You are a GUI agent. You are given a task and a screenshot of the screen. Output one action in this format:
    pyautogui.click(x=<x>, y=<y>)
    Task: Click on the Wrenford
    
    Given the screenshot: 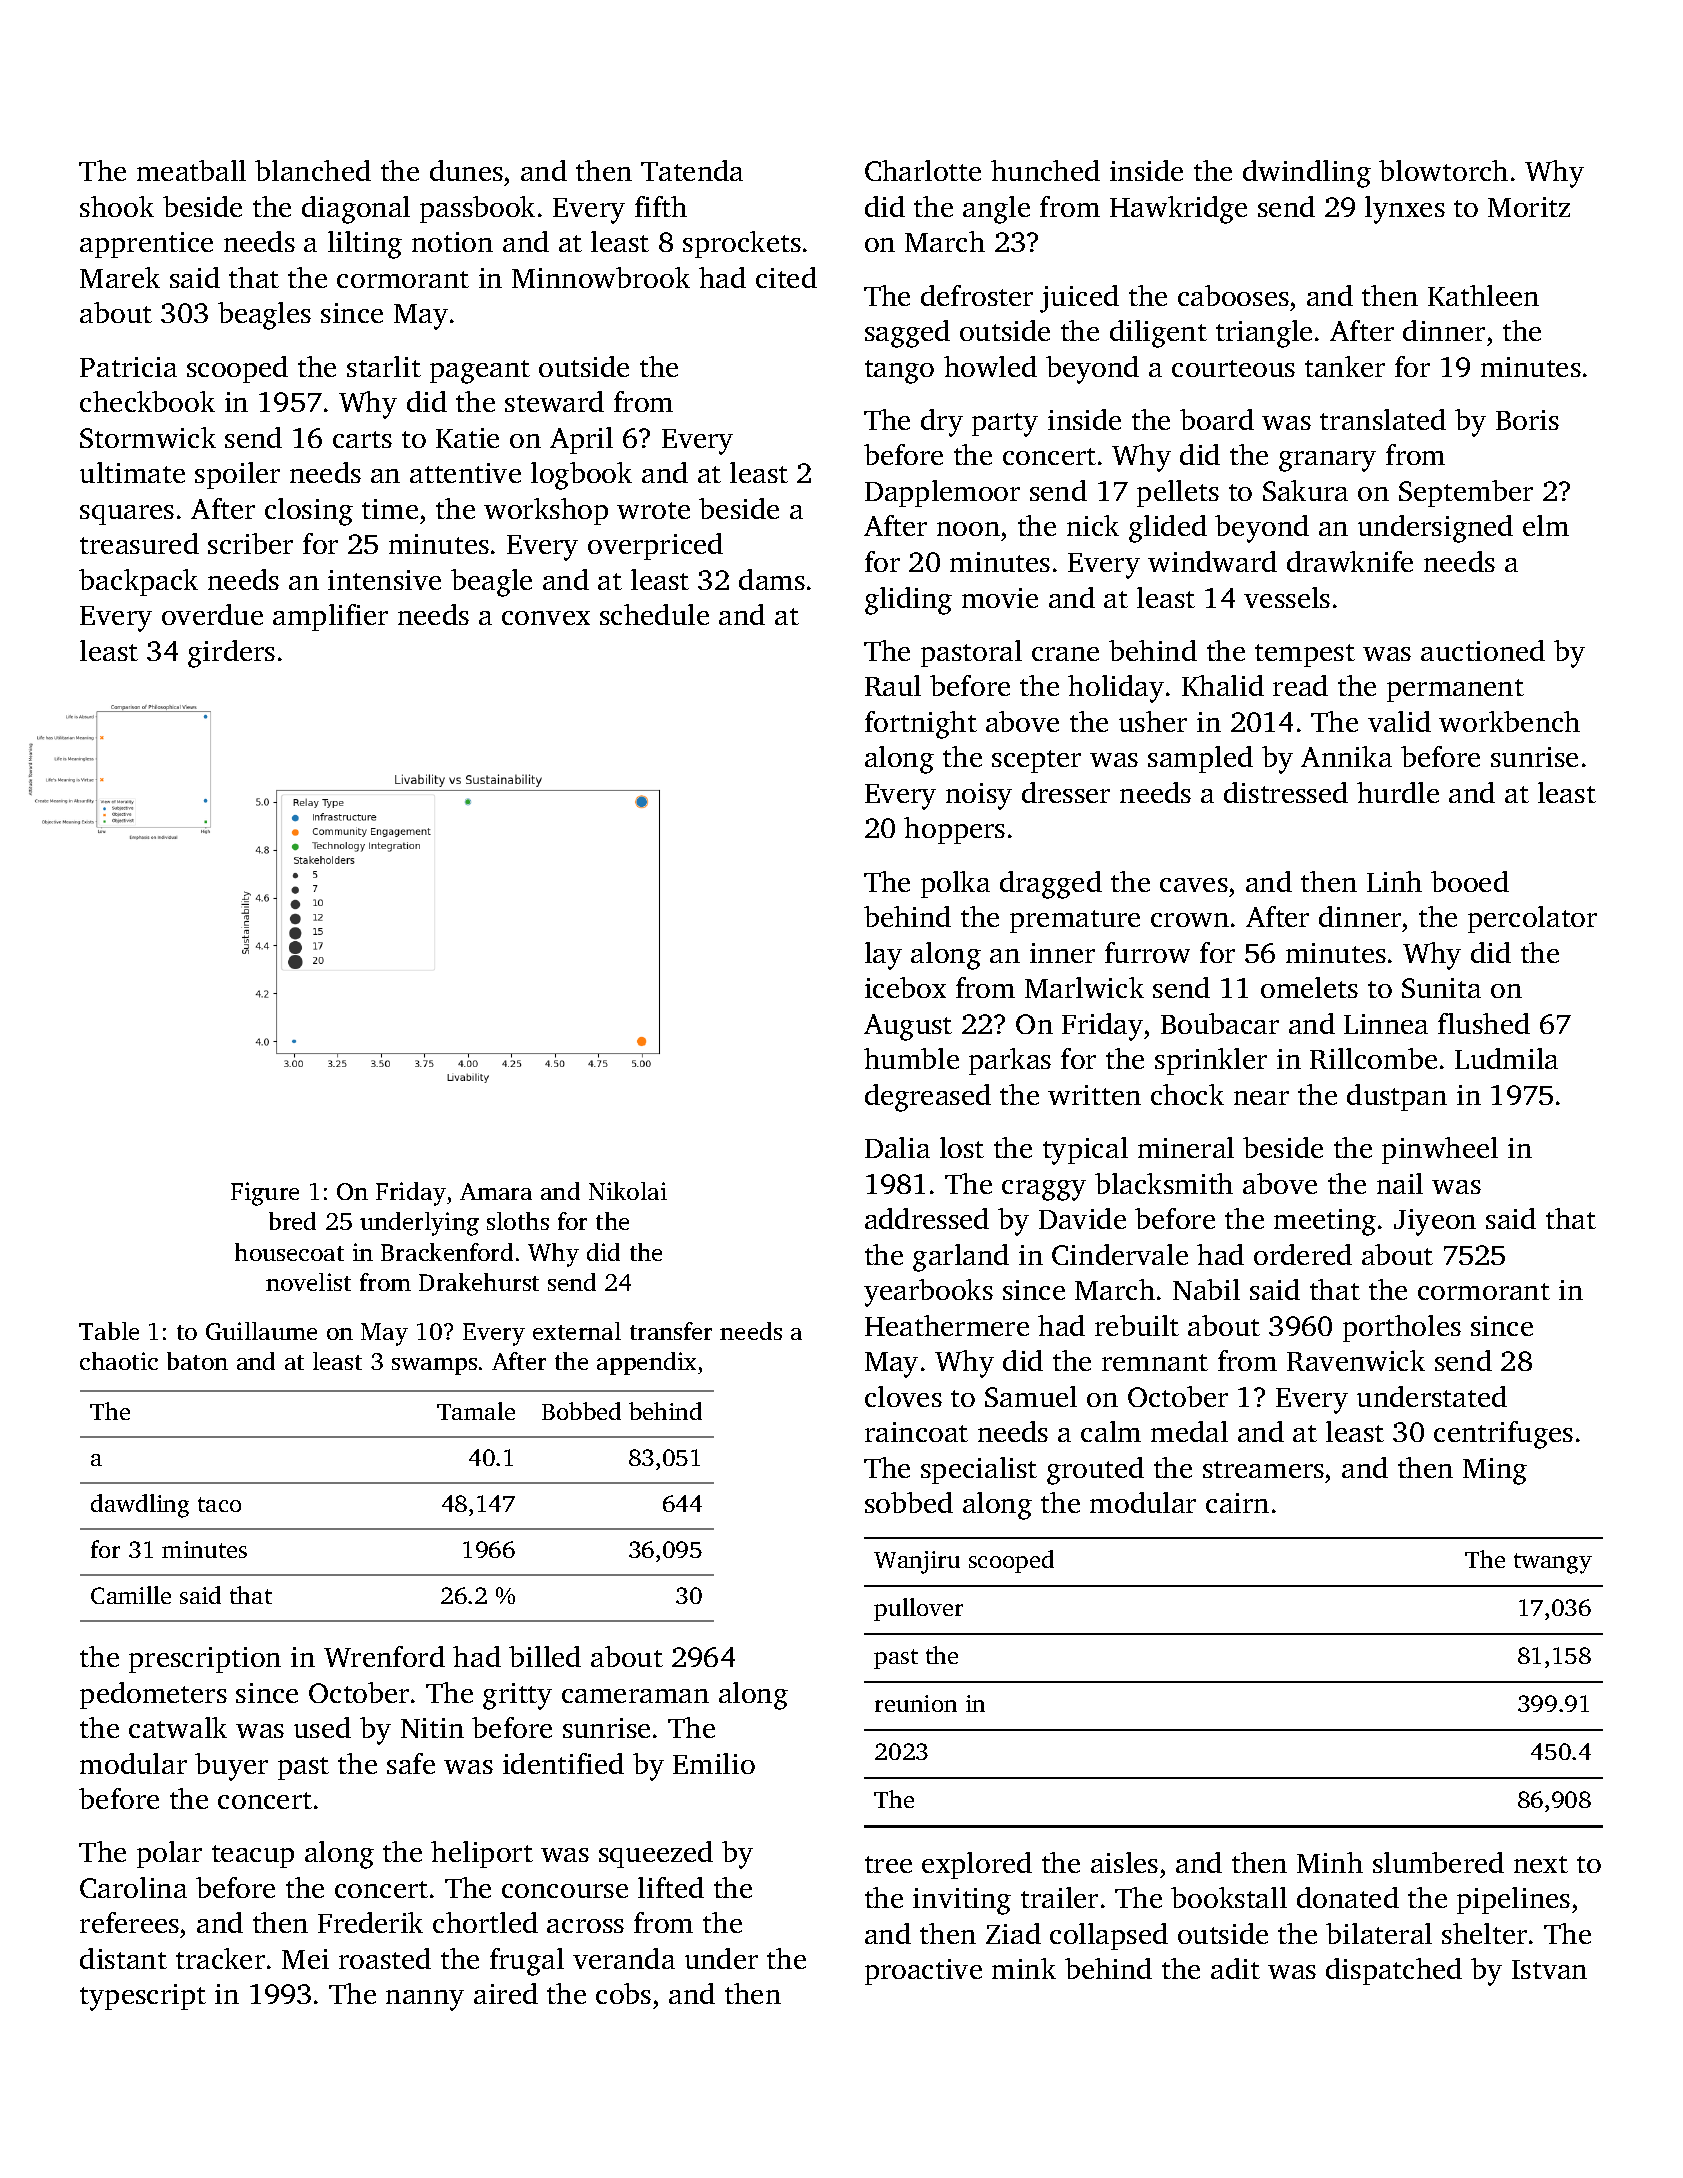 What is the action you would take?
    pyautogui.click(x=384, y=1656)
